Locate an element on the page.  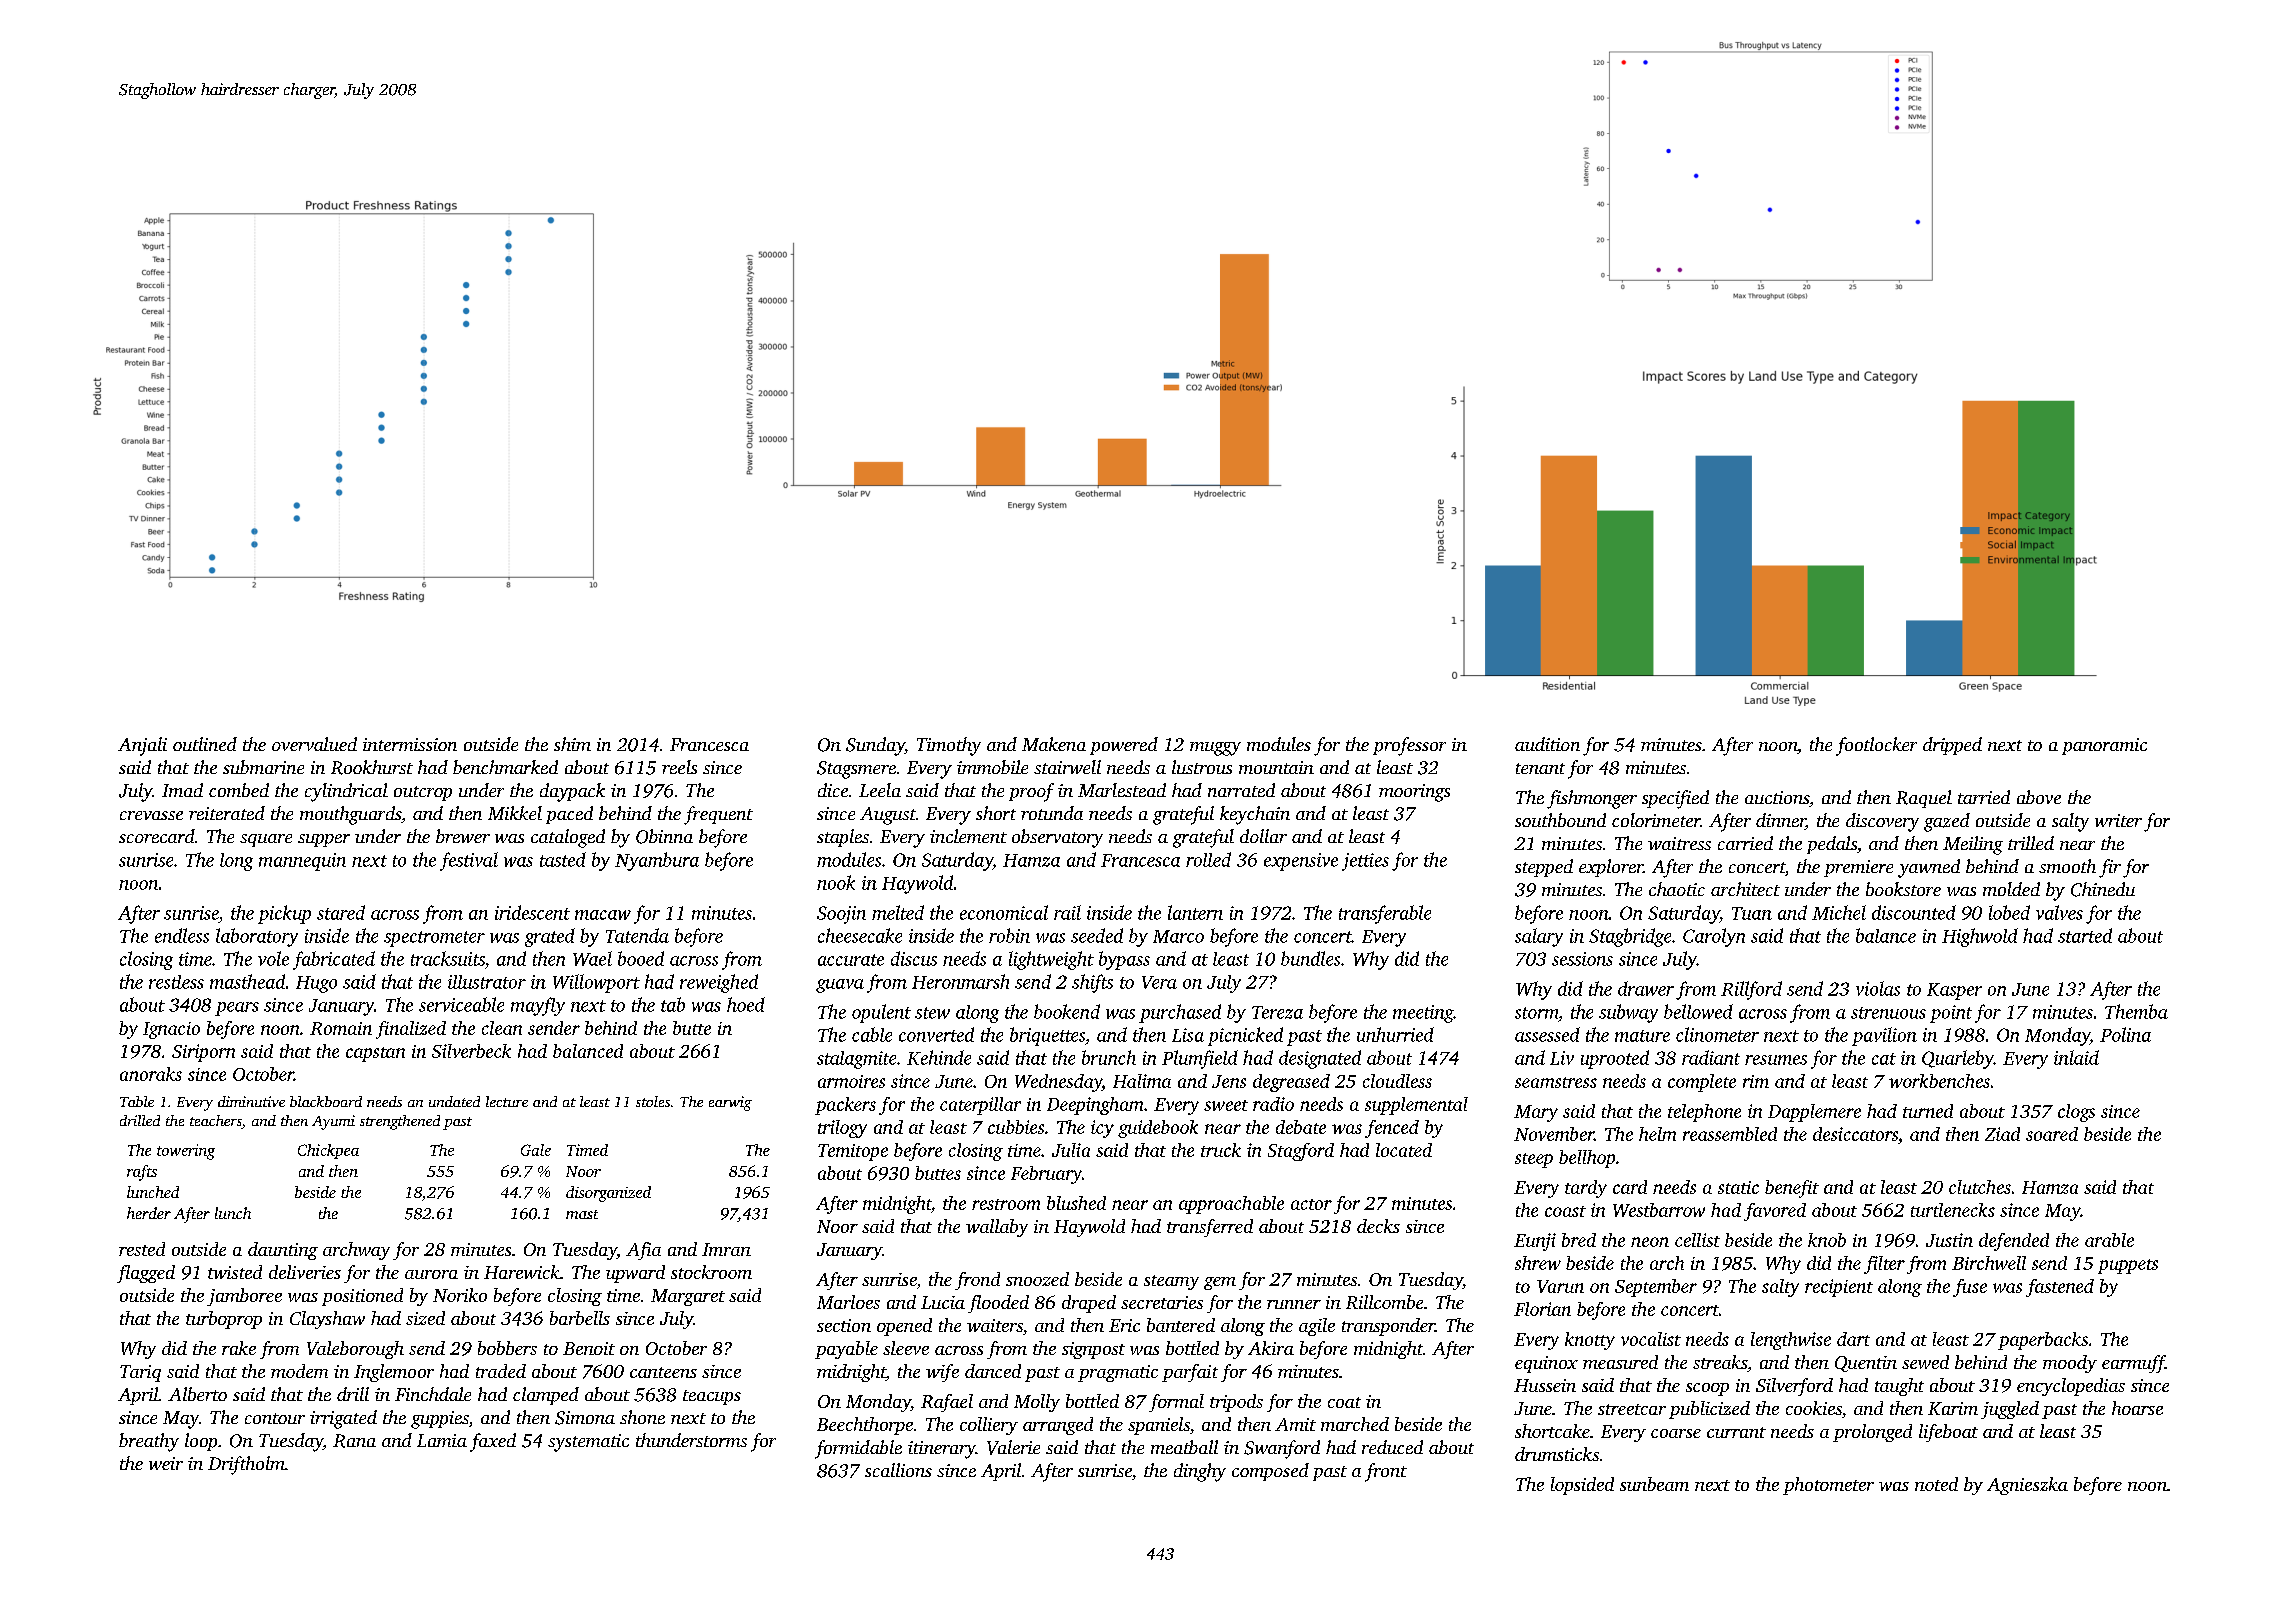
audition is located at coordinates (1547, 744).
